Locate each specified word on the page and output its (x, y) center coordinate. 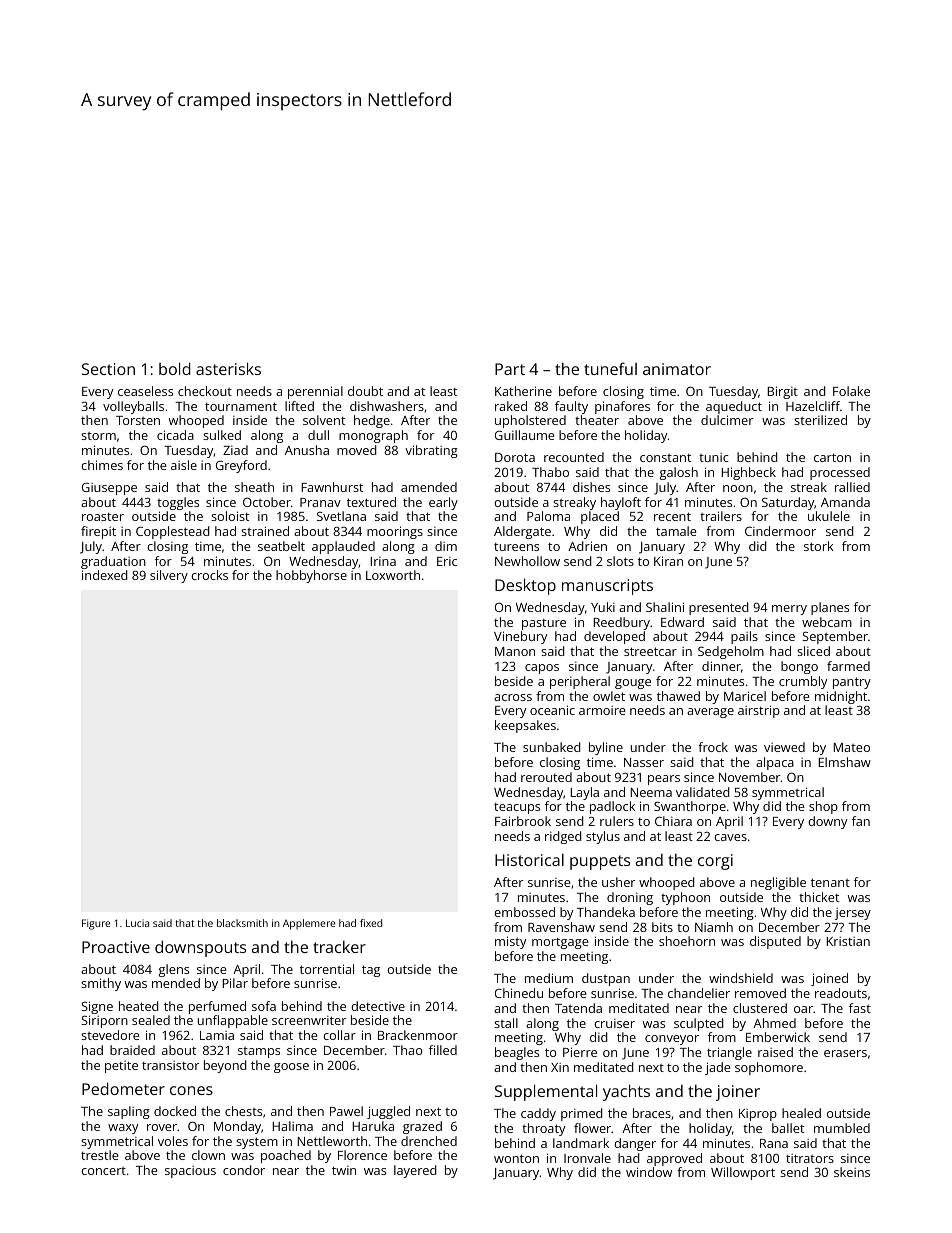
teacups (517, 808)
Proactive (116, 947)
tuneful (610, 368)
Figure (96, 924)
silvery (169, 576)
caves (730, 837)
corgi (715, 862)
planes (830, 608)
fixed (371, 923)
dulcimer (727, 420)
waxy (123, 1129)
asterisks (228, 368)
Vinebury (520, 637)
